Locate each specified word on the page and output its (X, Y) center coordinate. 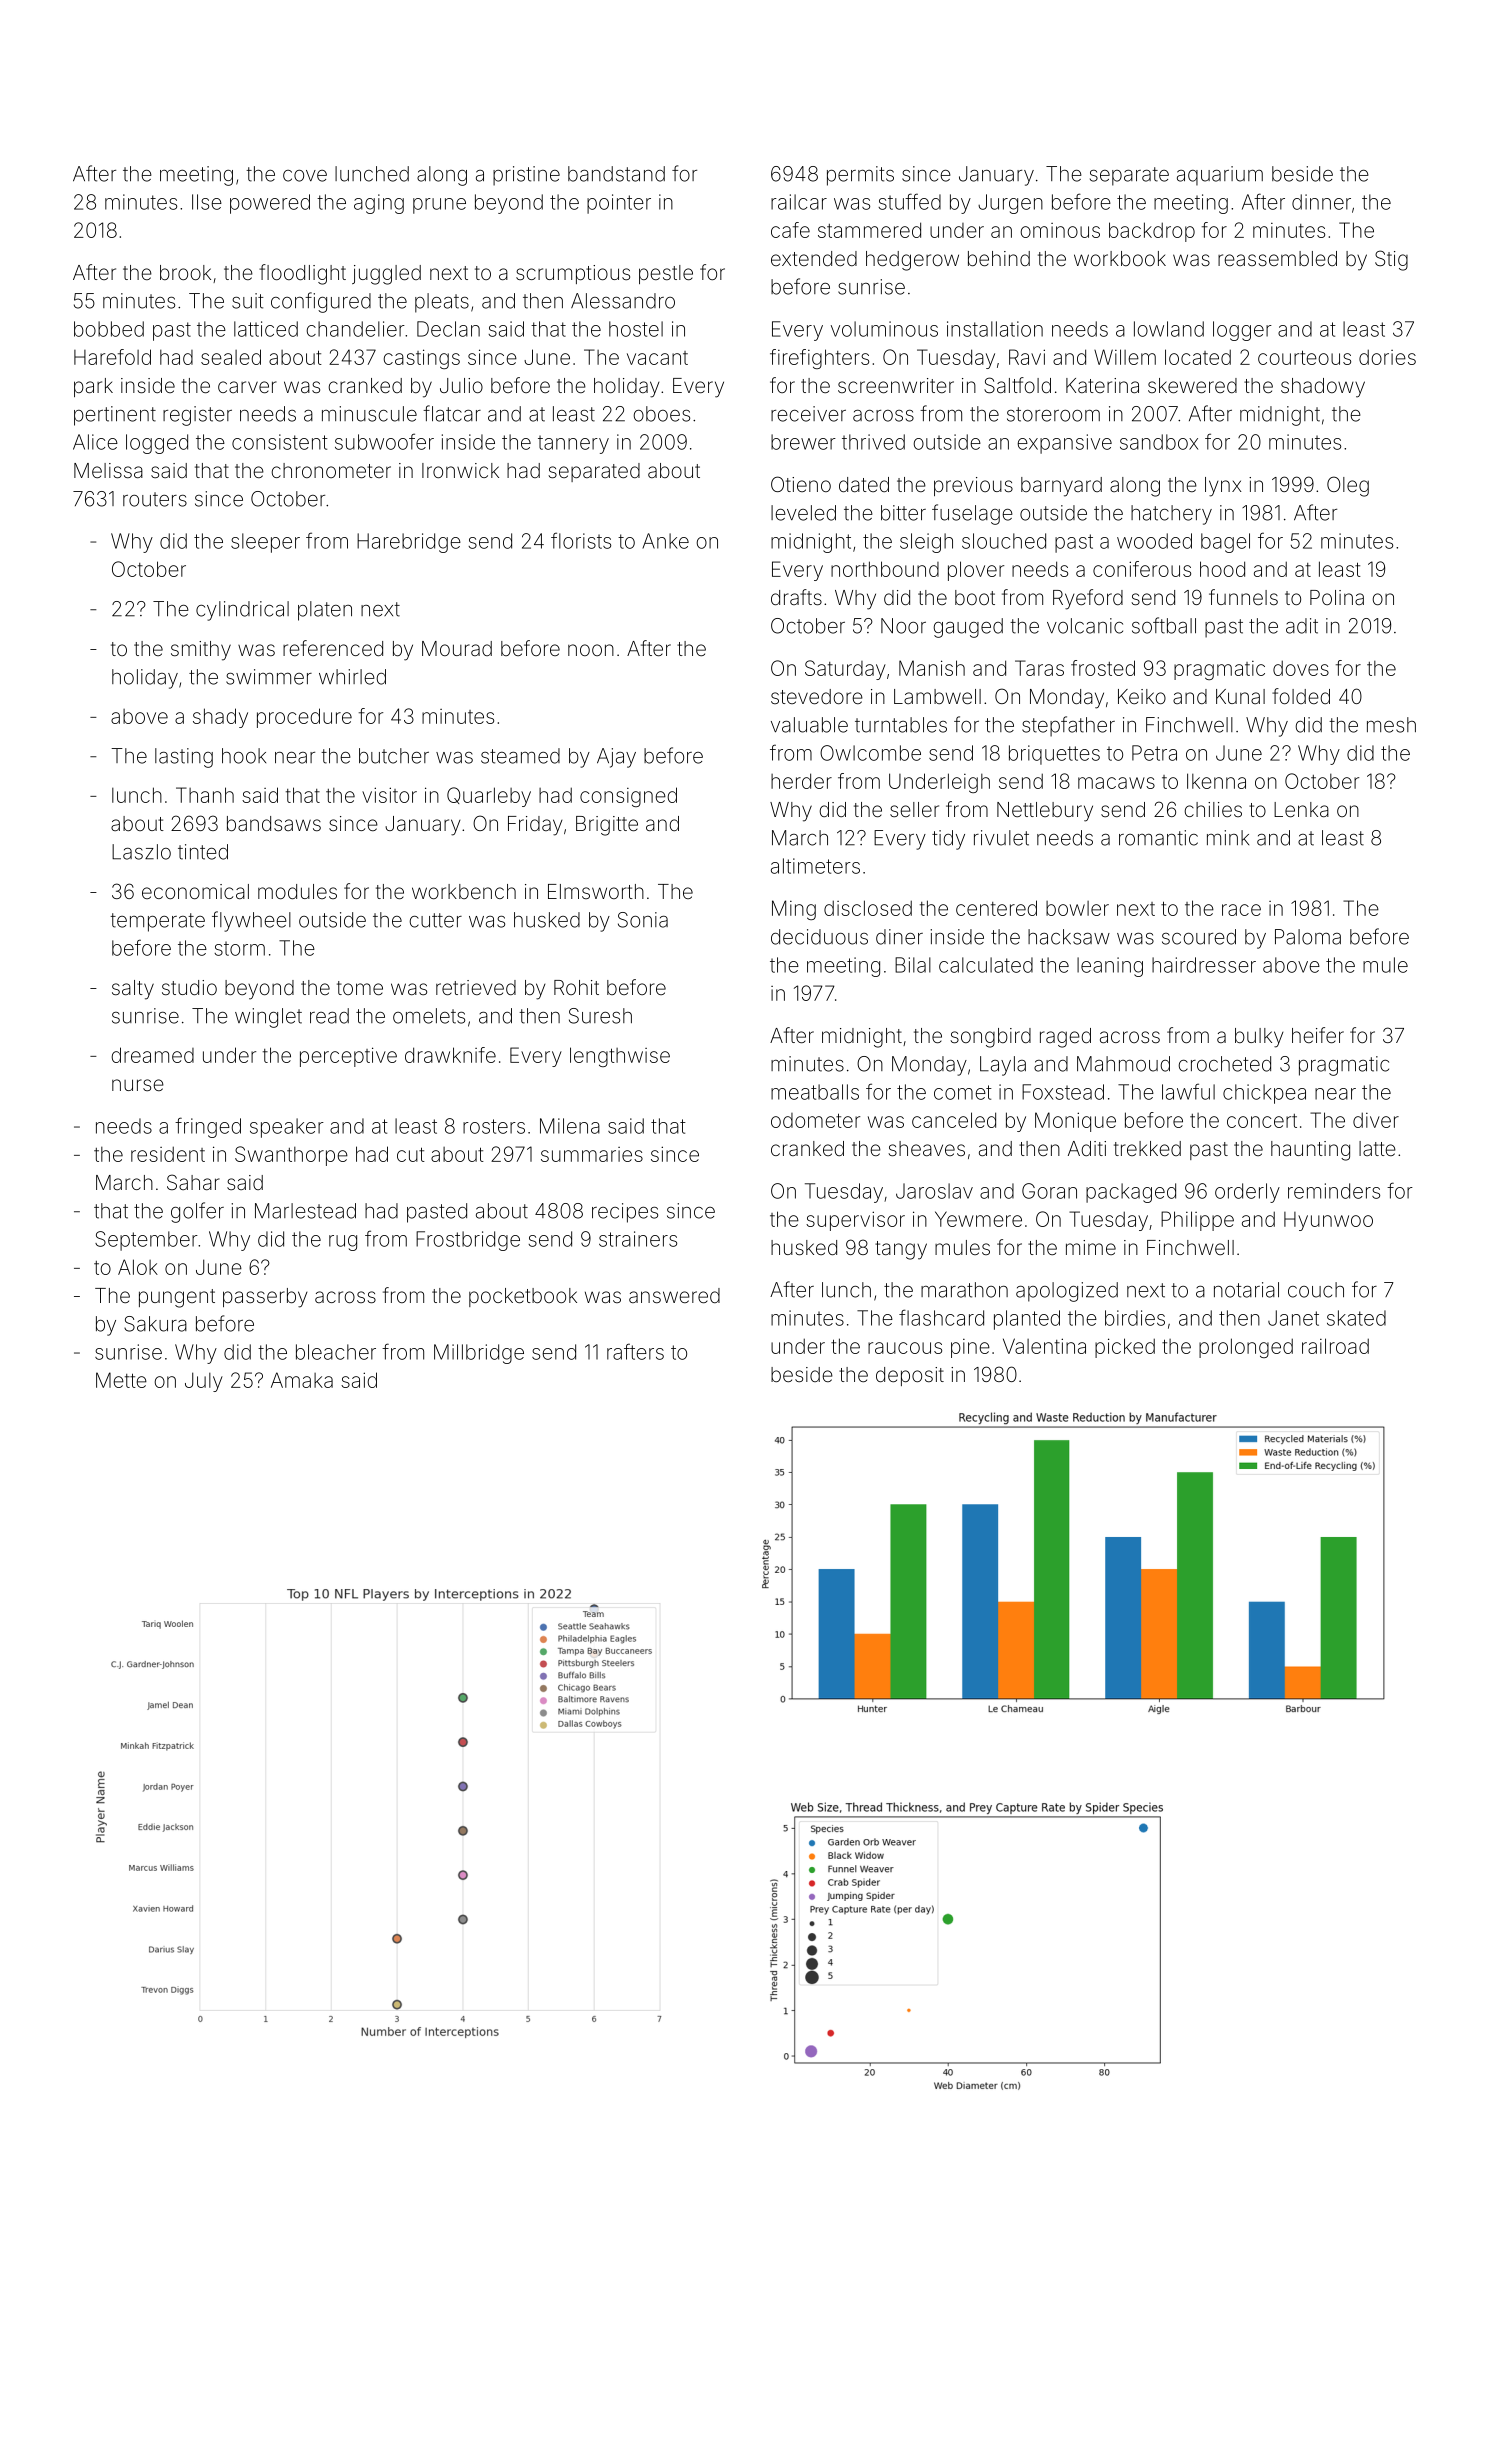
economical (195, 891)
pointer (619, 204)
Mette (121, 1380)
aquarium (1220, 175)
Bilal (913, 965)
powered (270, 204)
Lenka (1301, 809)
